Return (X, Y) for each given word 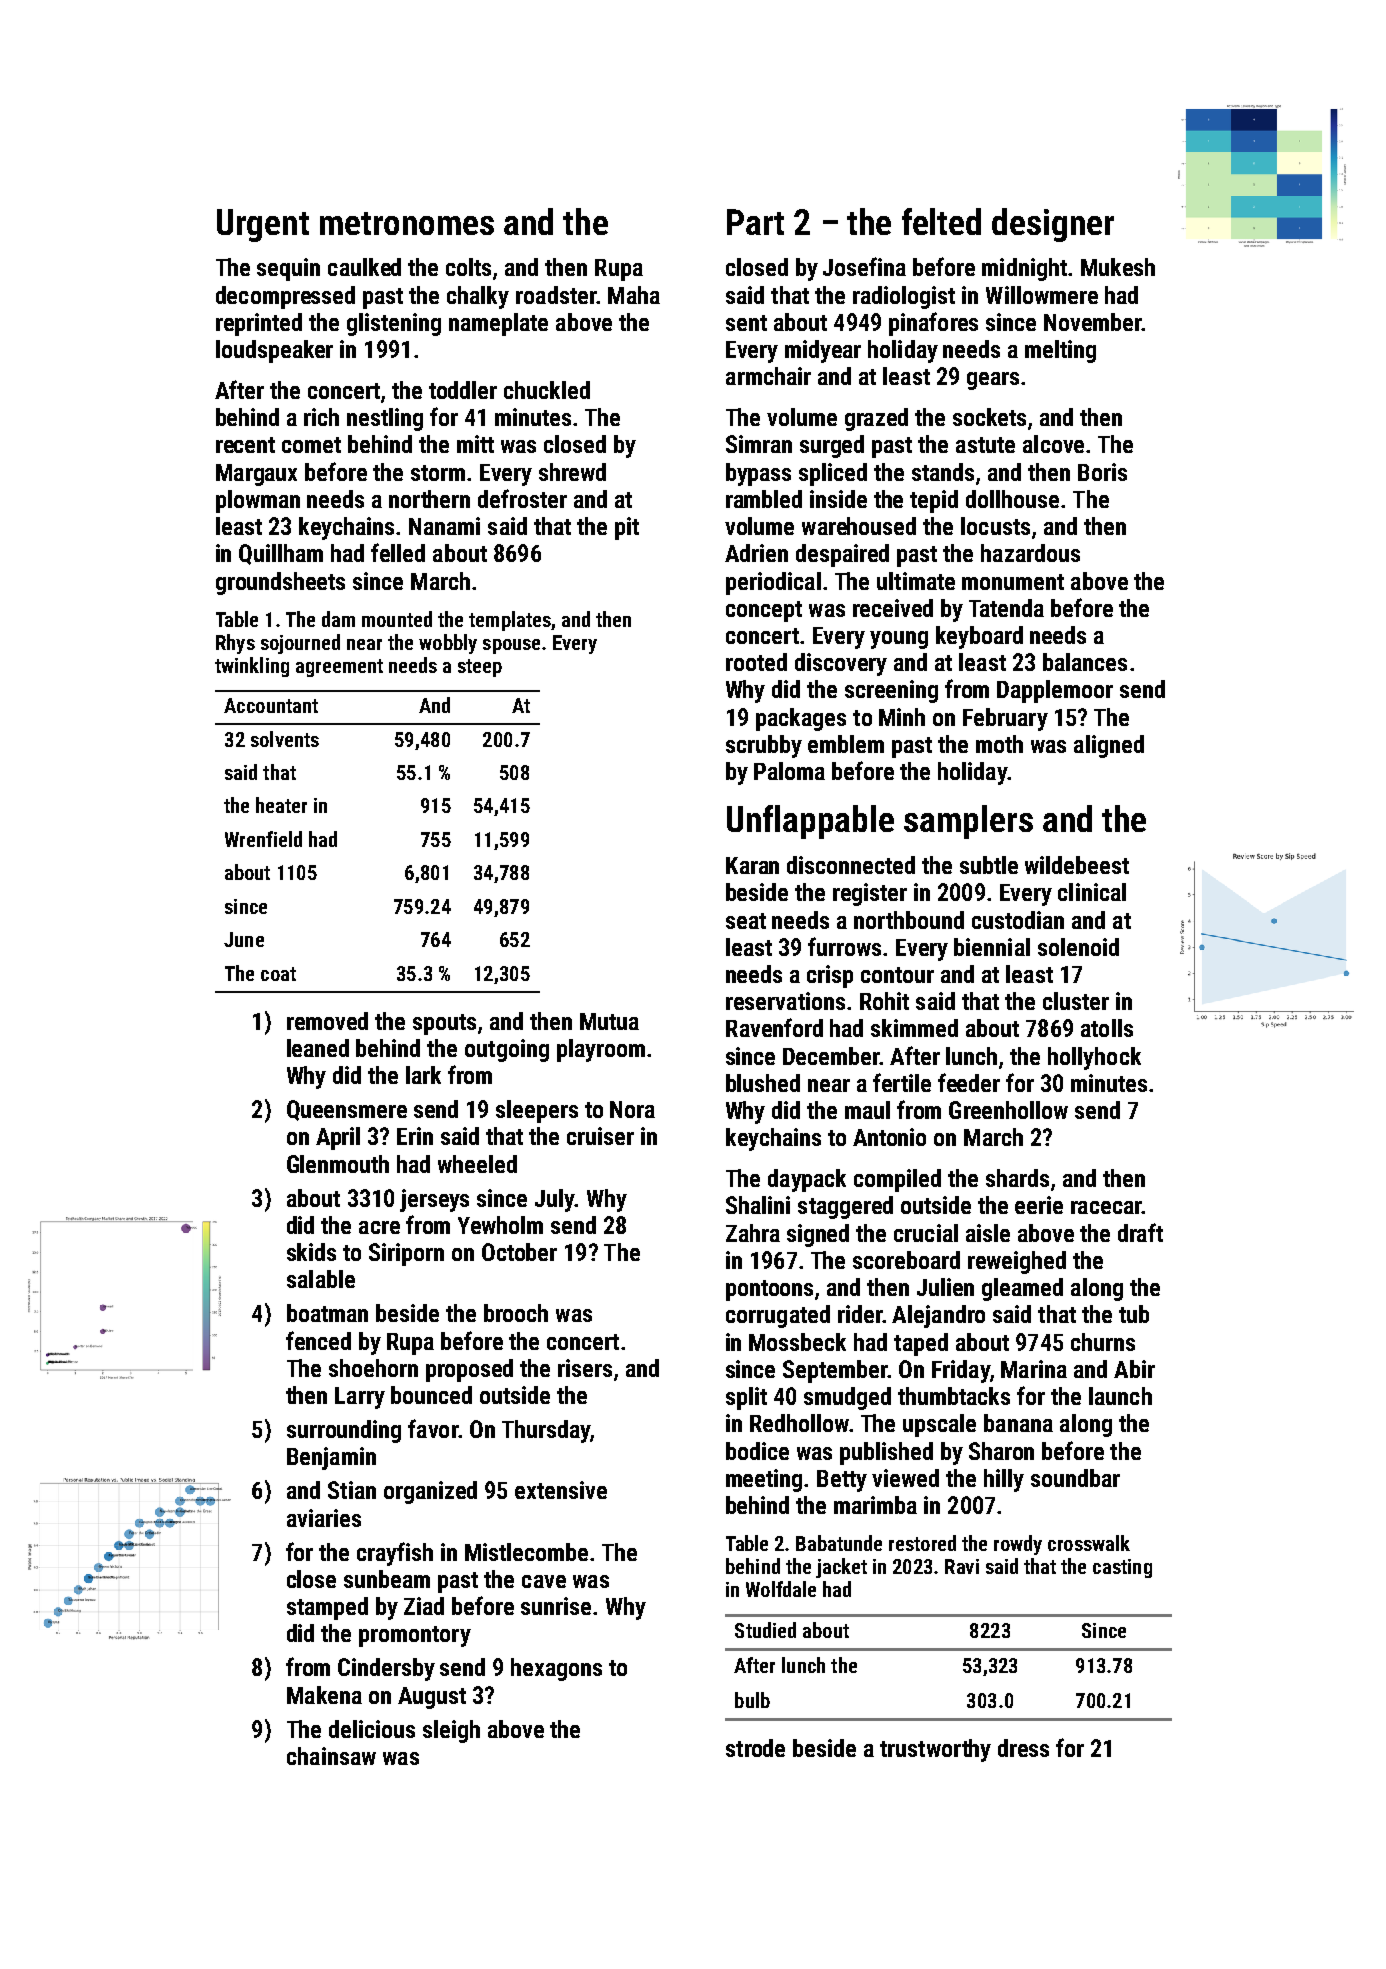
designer (1053, 225)
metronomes (407, 223)
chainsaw (331, 1756)
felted (941, 221)
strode (755, 1748)
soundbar (1075, 1478)
